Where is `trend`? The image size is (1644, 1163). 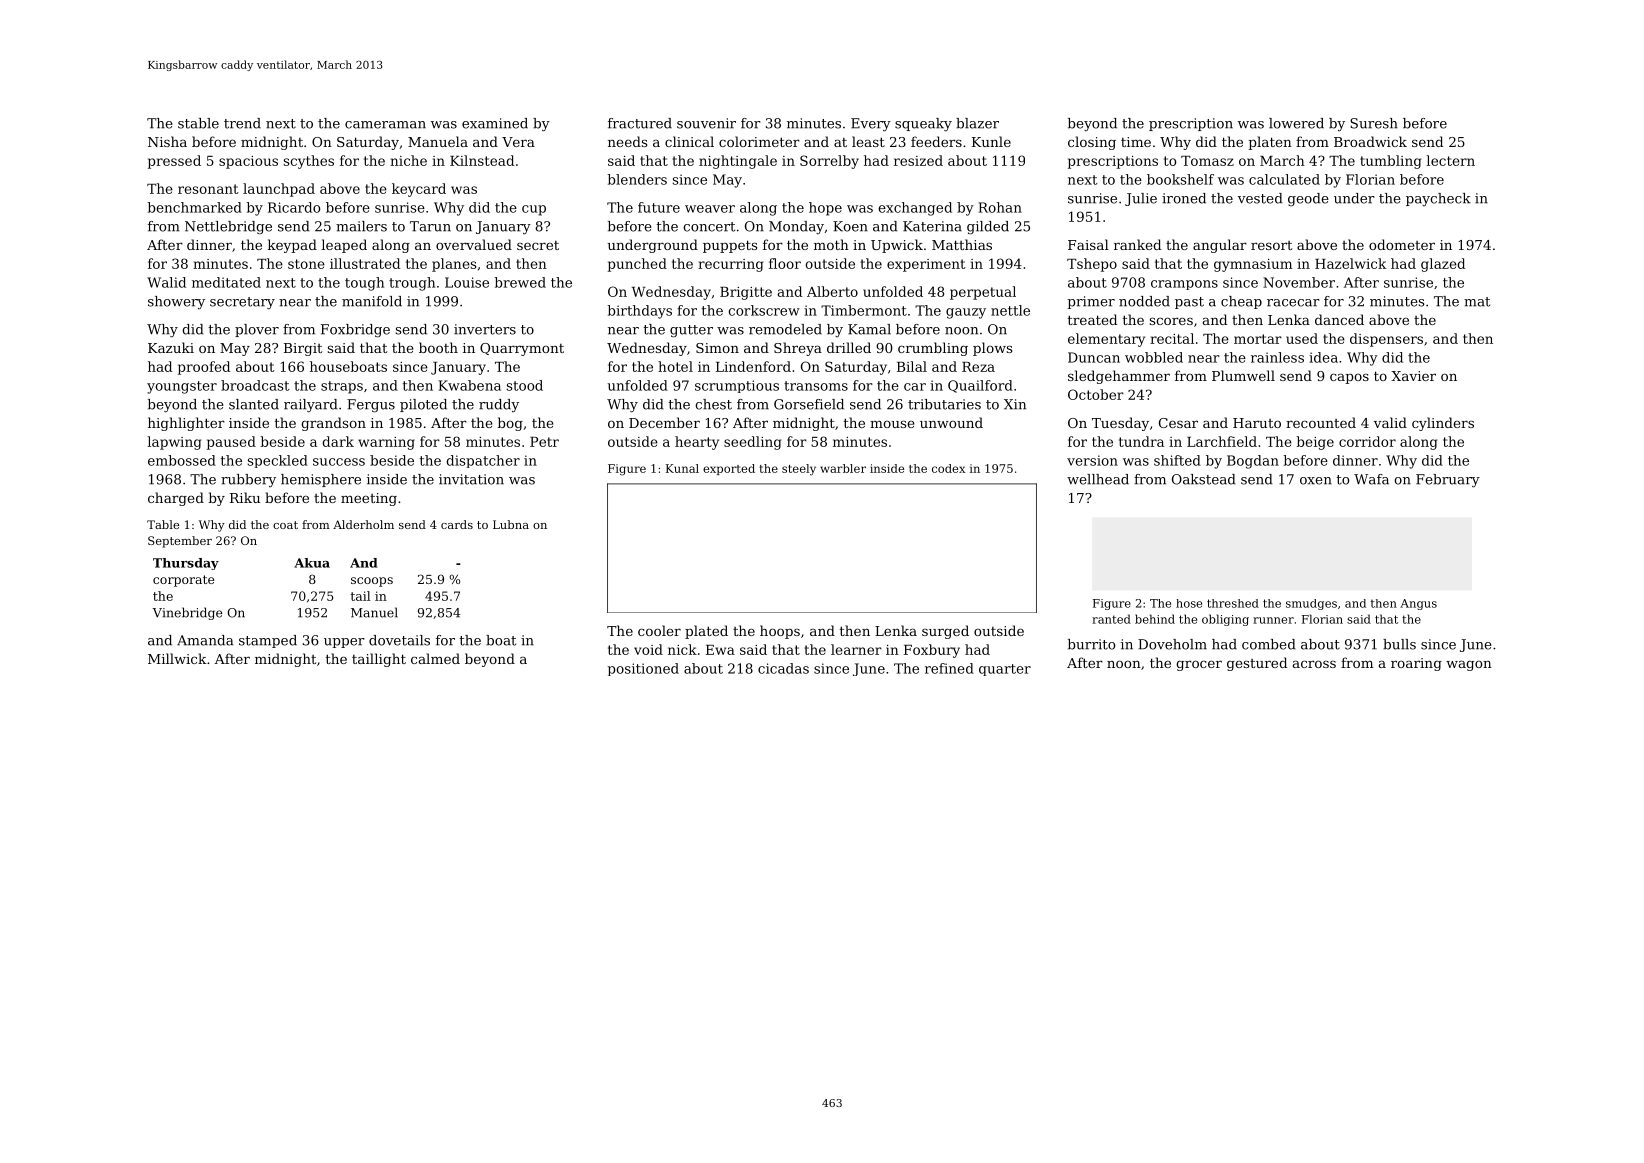
trend is located at coordinates (242, 123).
